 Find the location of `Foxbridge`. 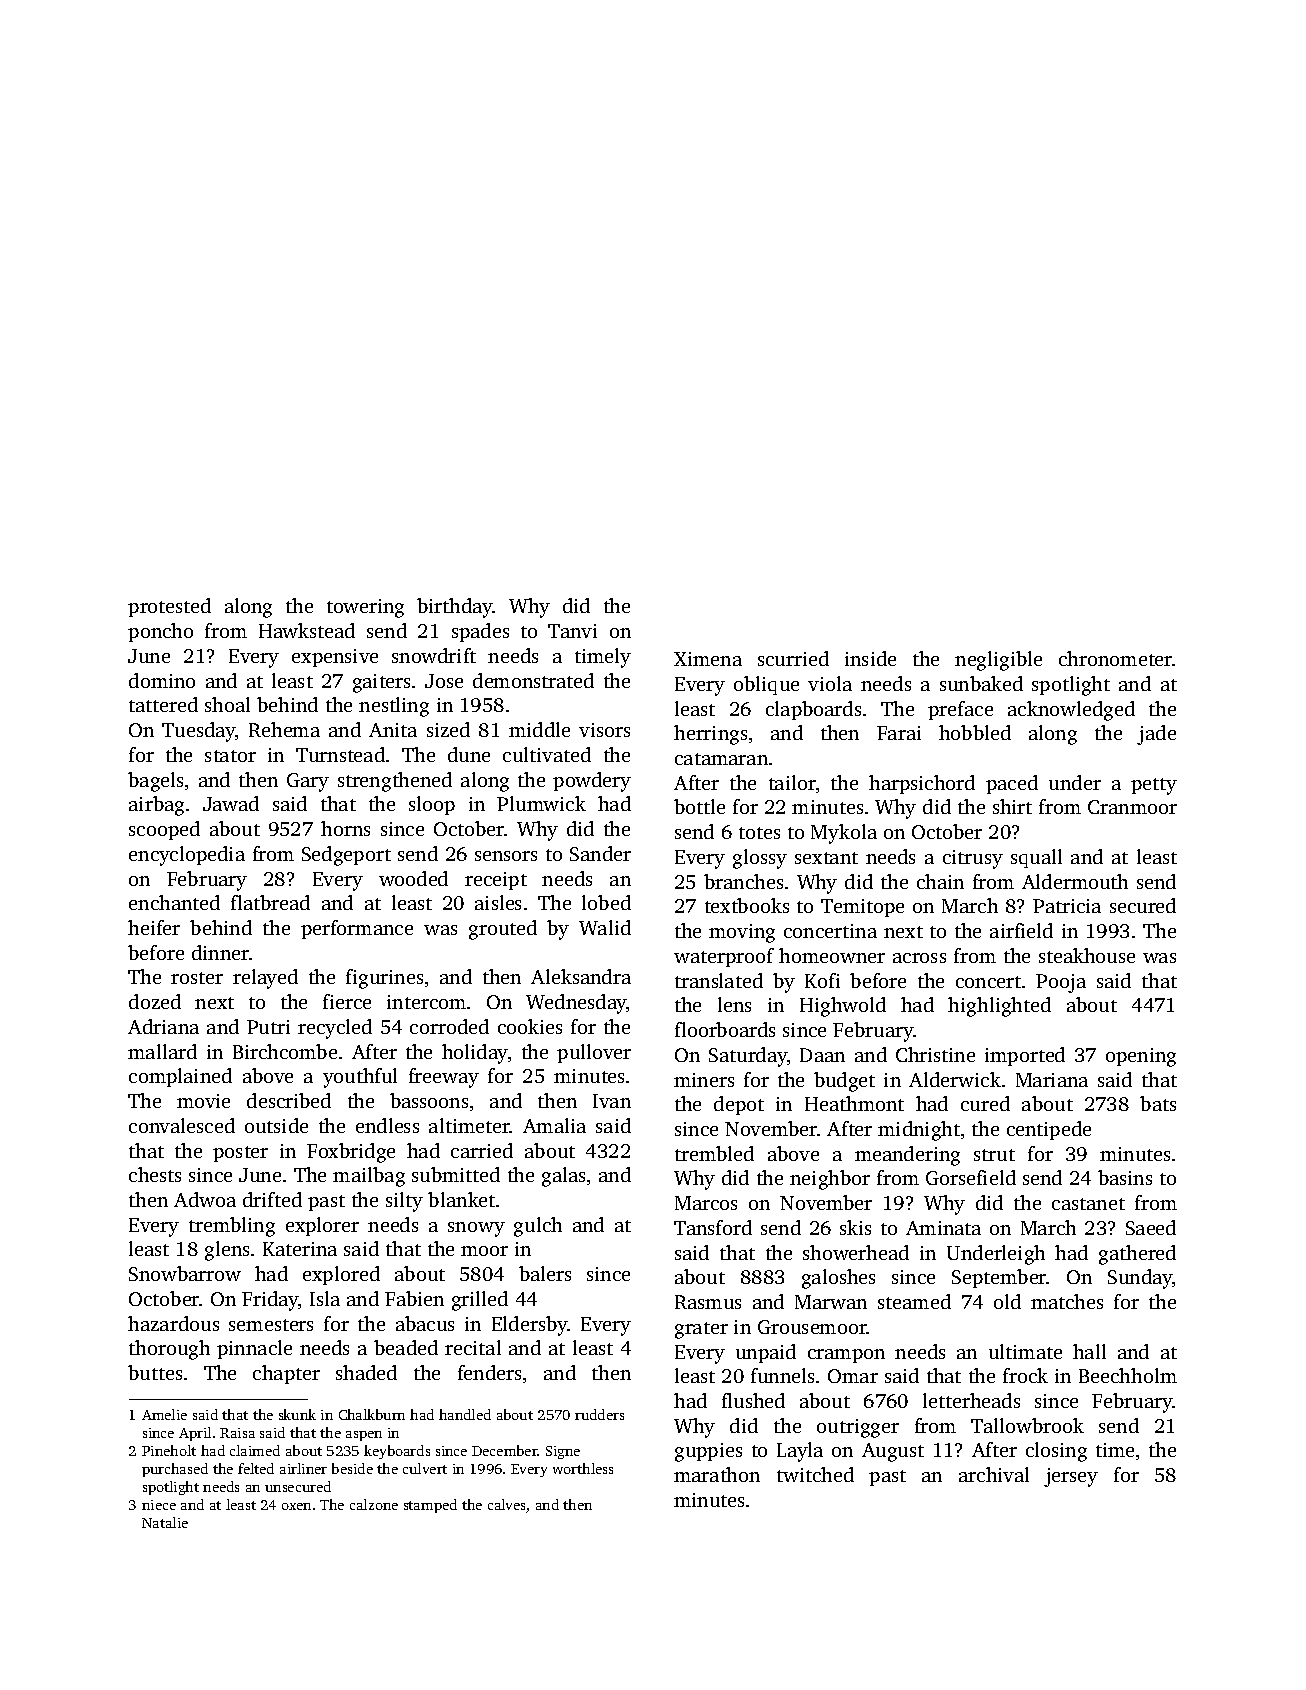

Foxbridge is located at coordinates (351, 1153).
